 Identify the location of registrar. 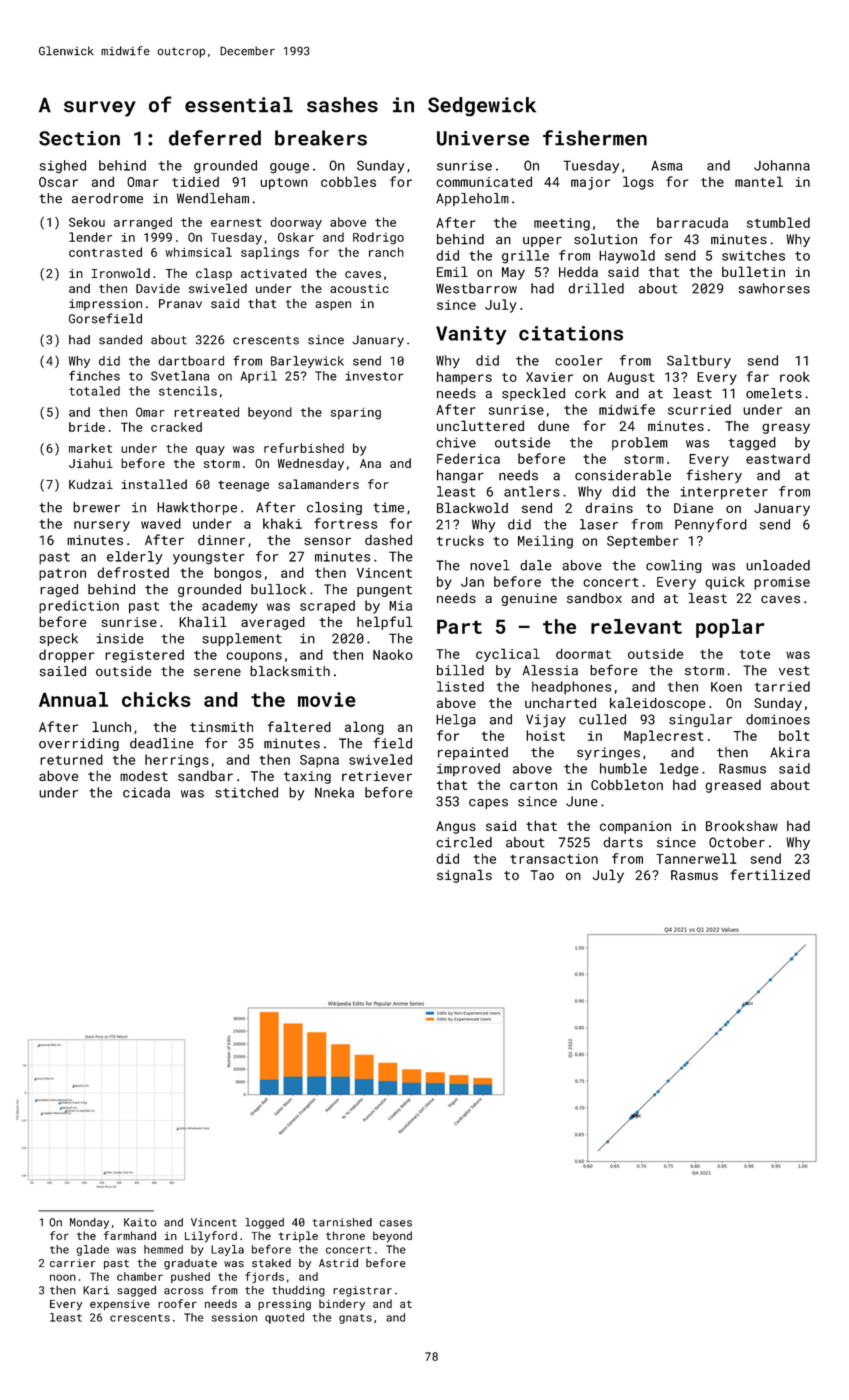
(362, 1291).
